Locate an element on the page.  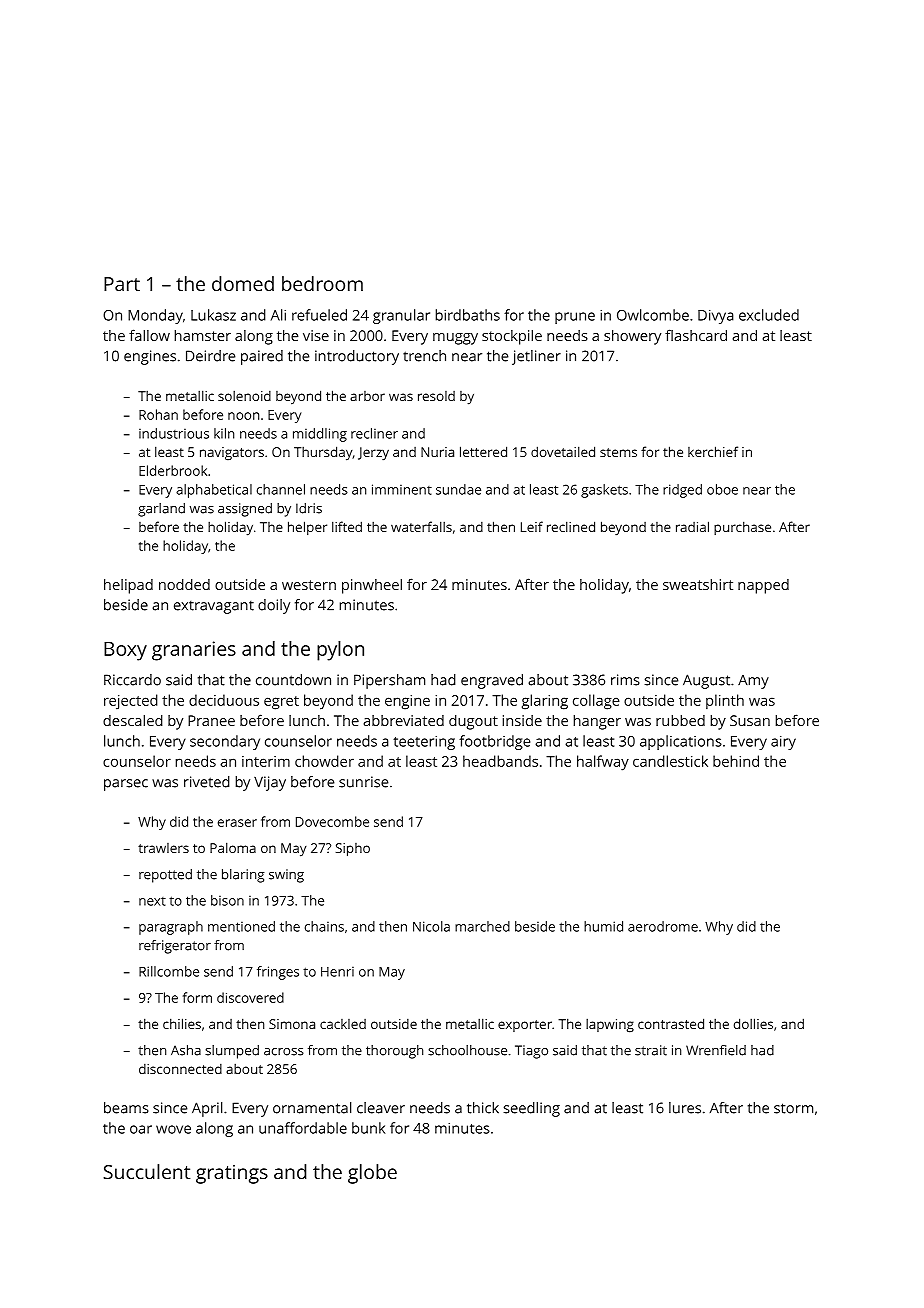
kerchief is located at coordinates (713, 451).
